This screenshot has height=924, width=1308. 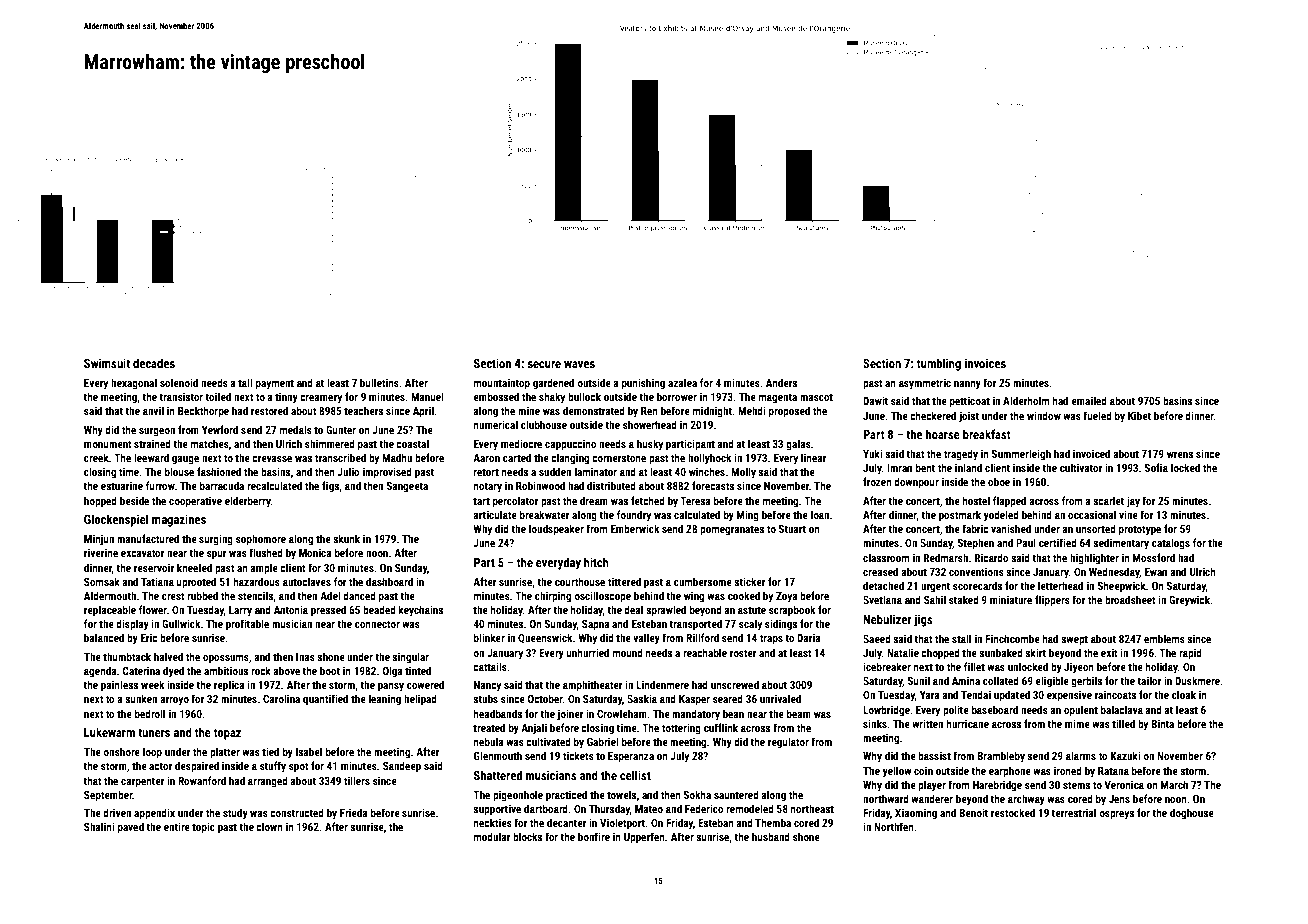 I want to click on Swimsuit, so click(x=107, y=363).
